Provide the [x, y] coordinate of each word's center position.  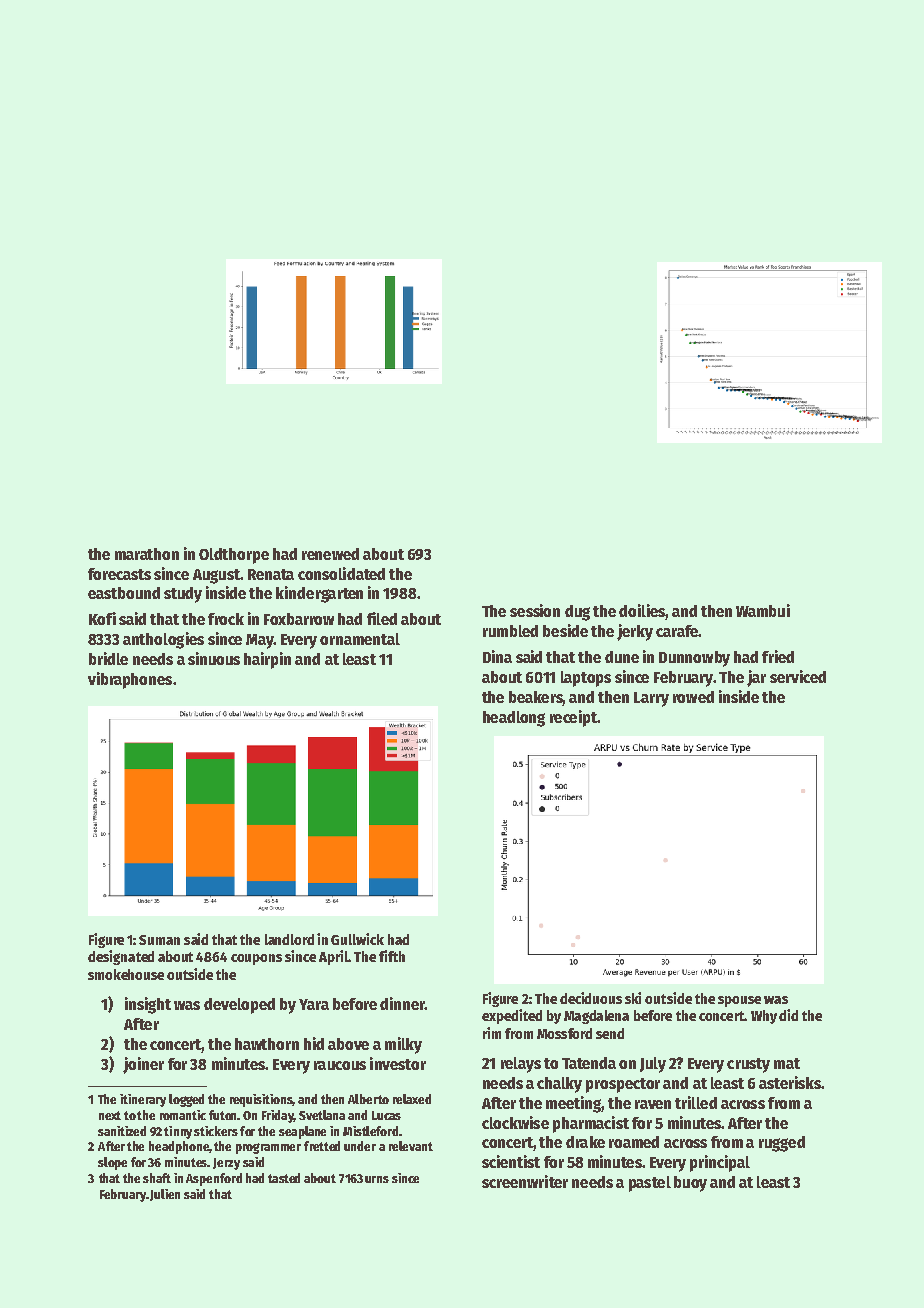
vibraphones [130, 680]
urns [377, 1179]
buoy [690, 1184]
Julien [165, 1195]
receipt [573, 718]
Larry [651, 699]
